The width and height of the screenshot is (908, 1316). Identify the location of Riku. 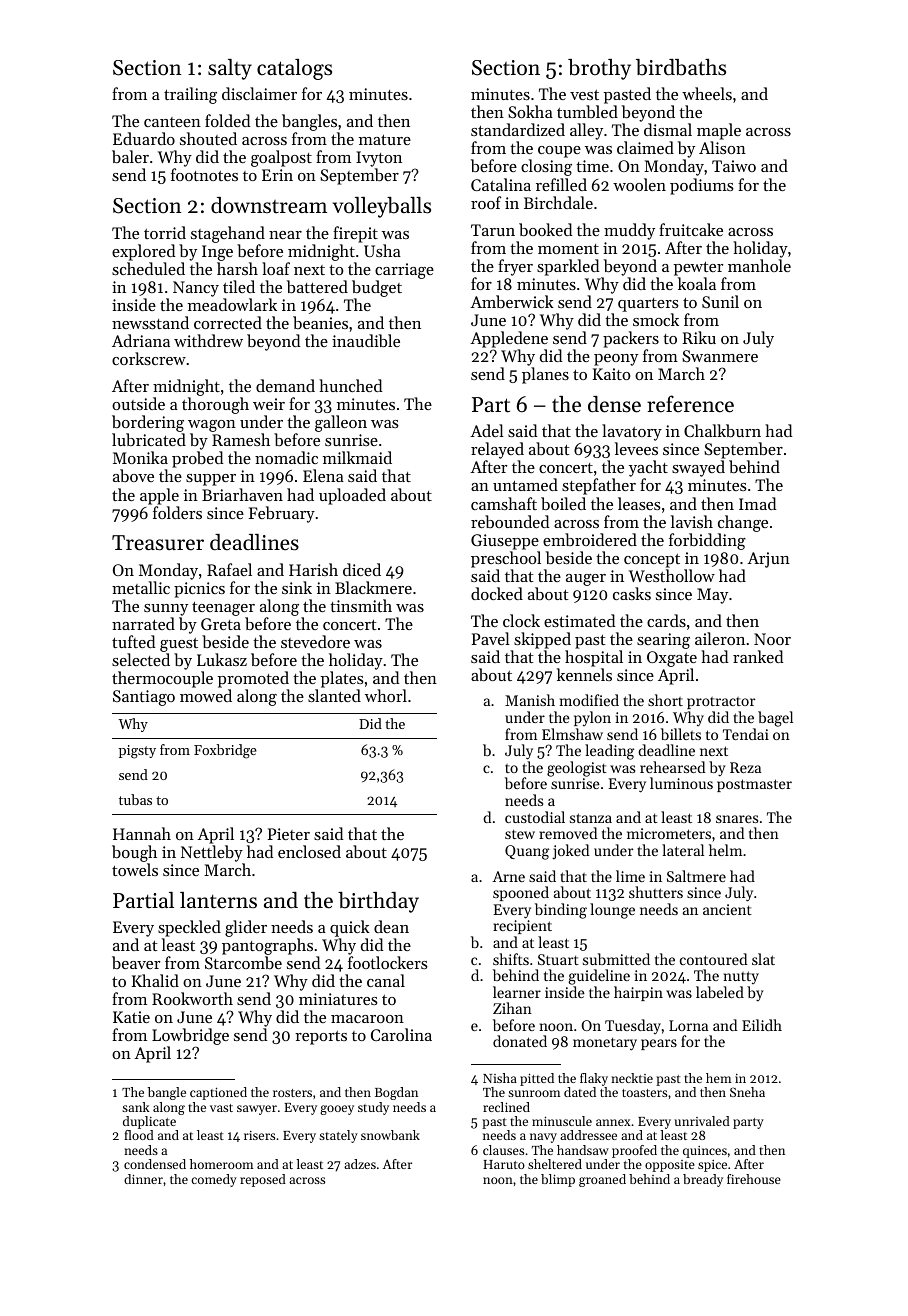
(699, 337).
